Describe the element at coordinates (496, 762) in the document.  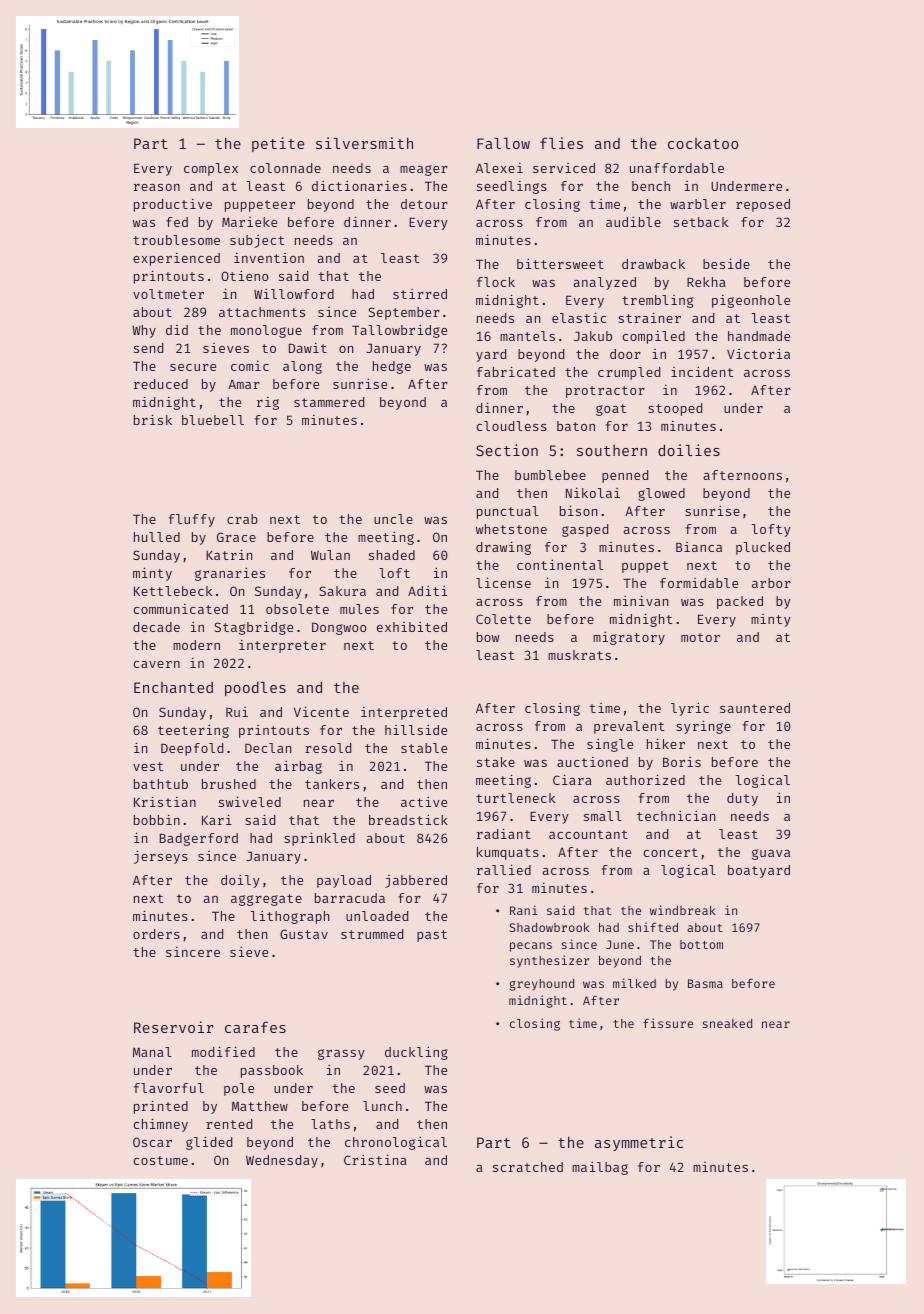
I see `stake` at that location.
